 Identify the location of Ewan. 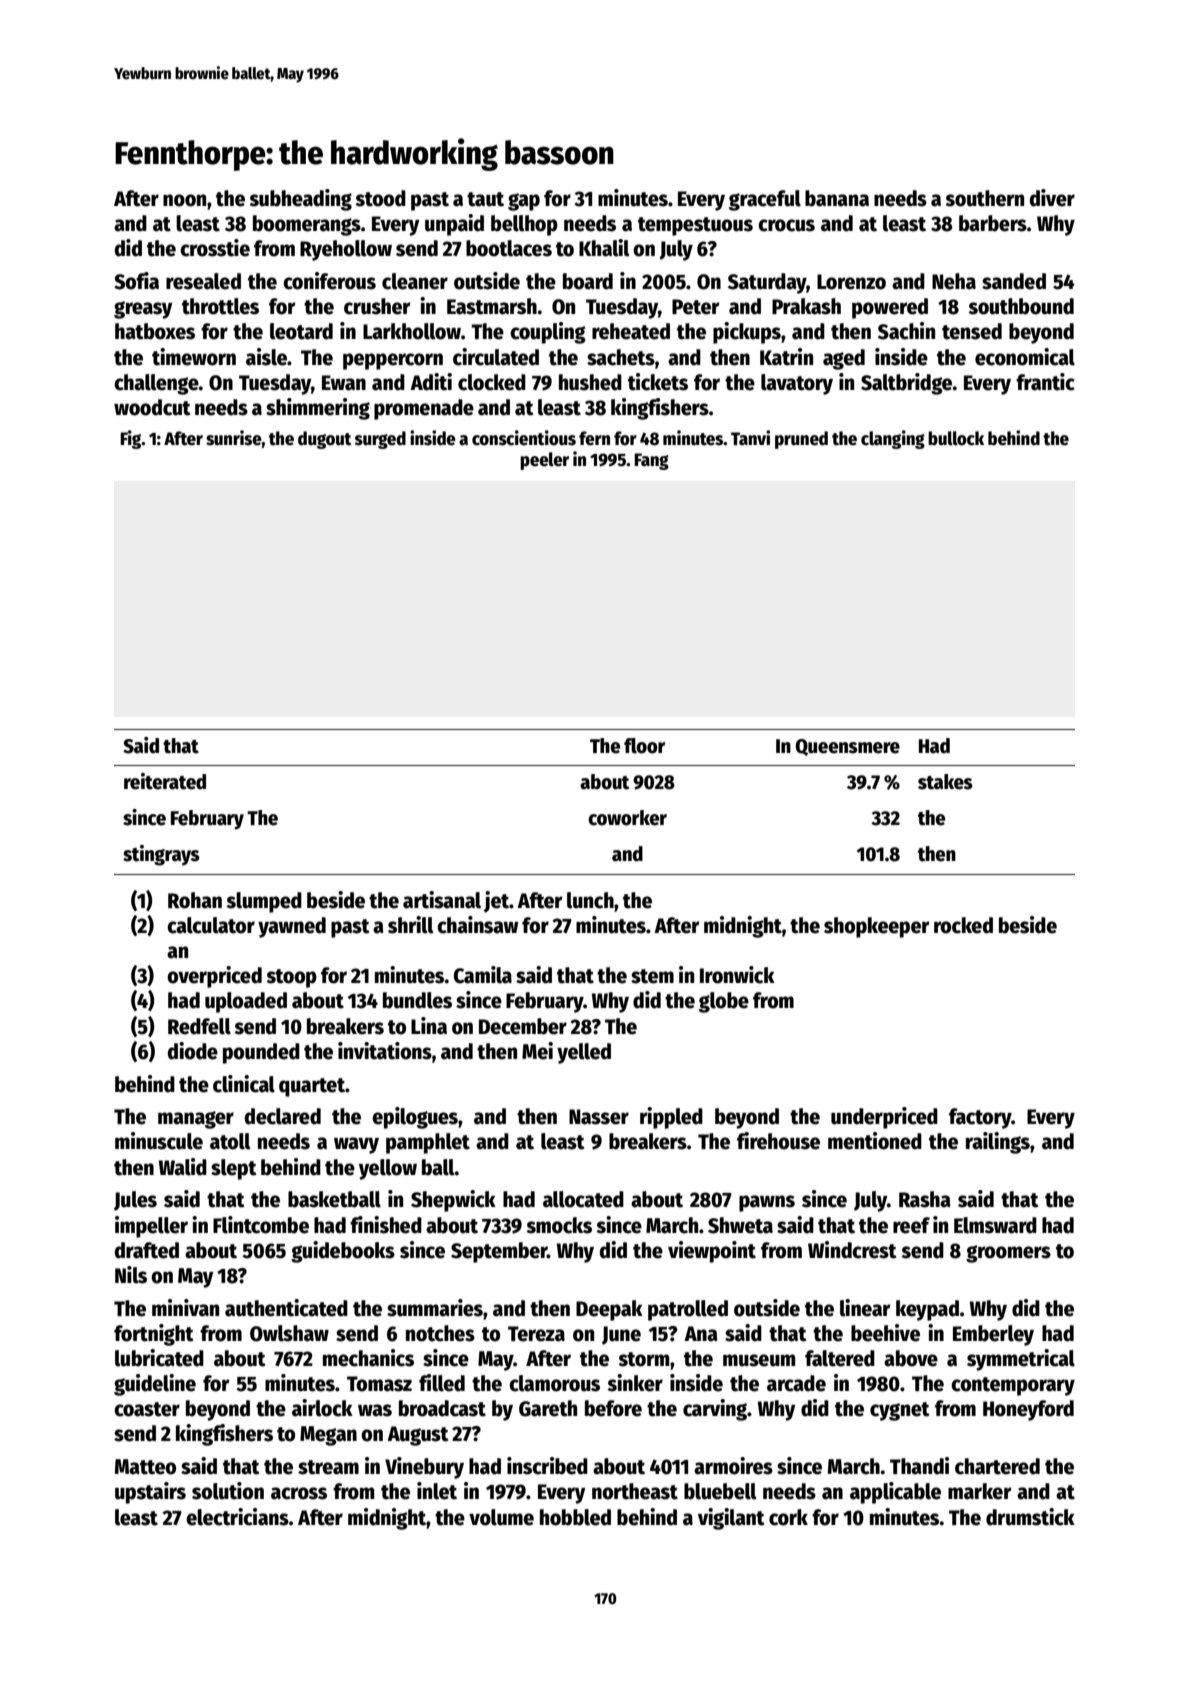
(344, 383).
